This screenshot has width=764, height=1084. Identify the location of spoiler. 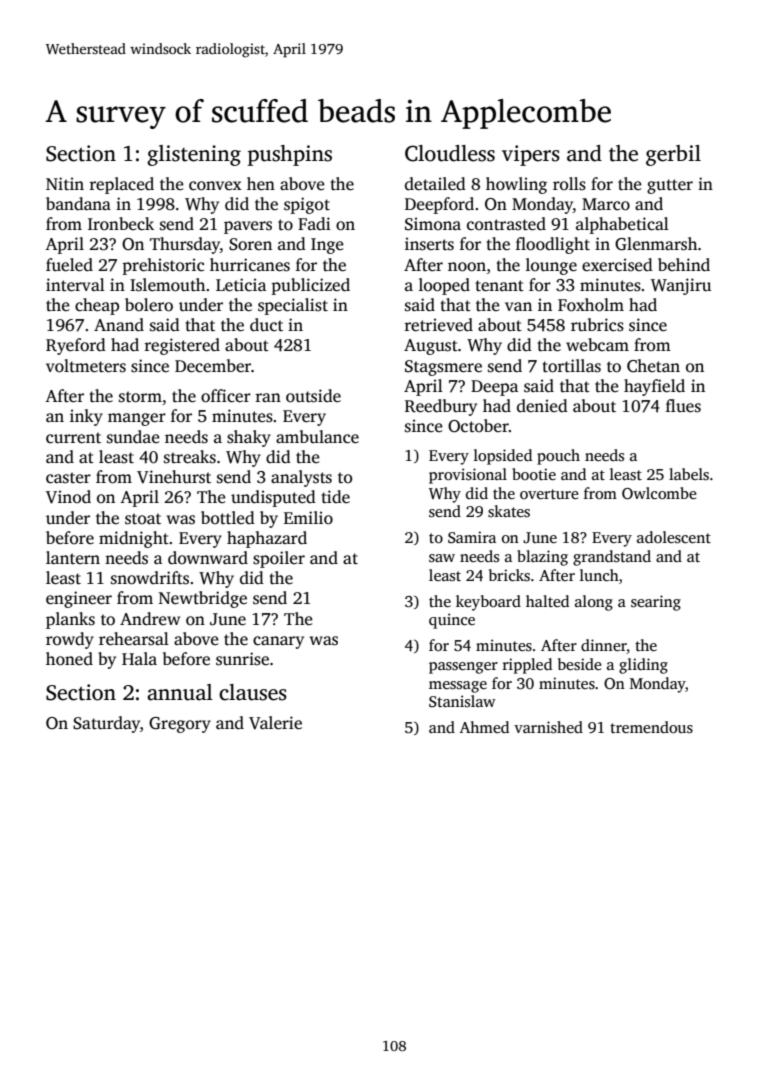
(279, 559).
